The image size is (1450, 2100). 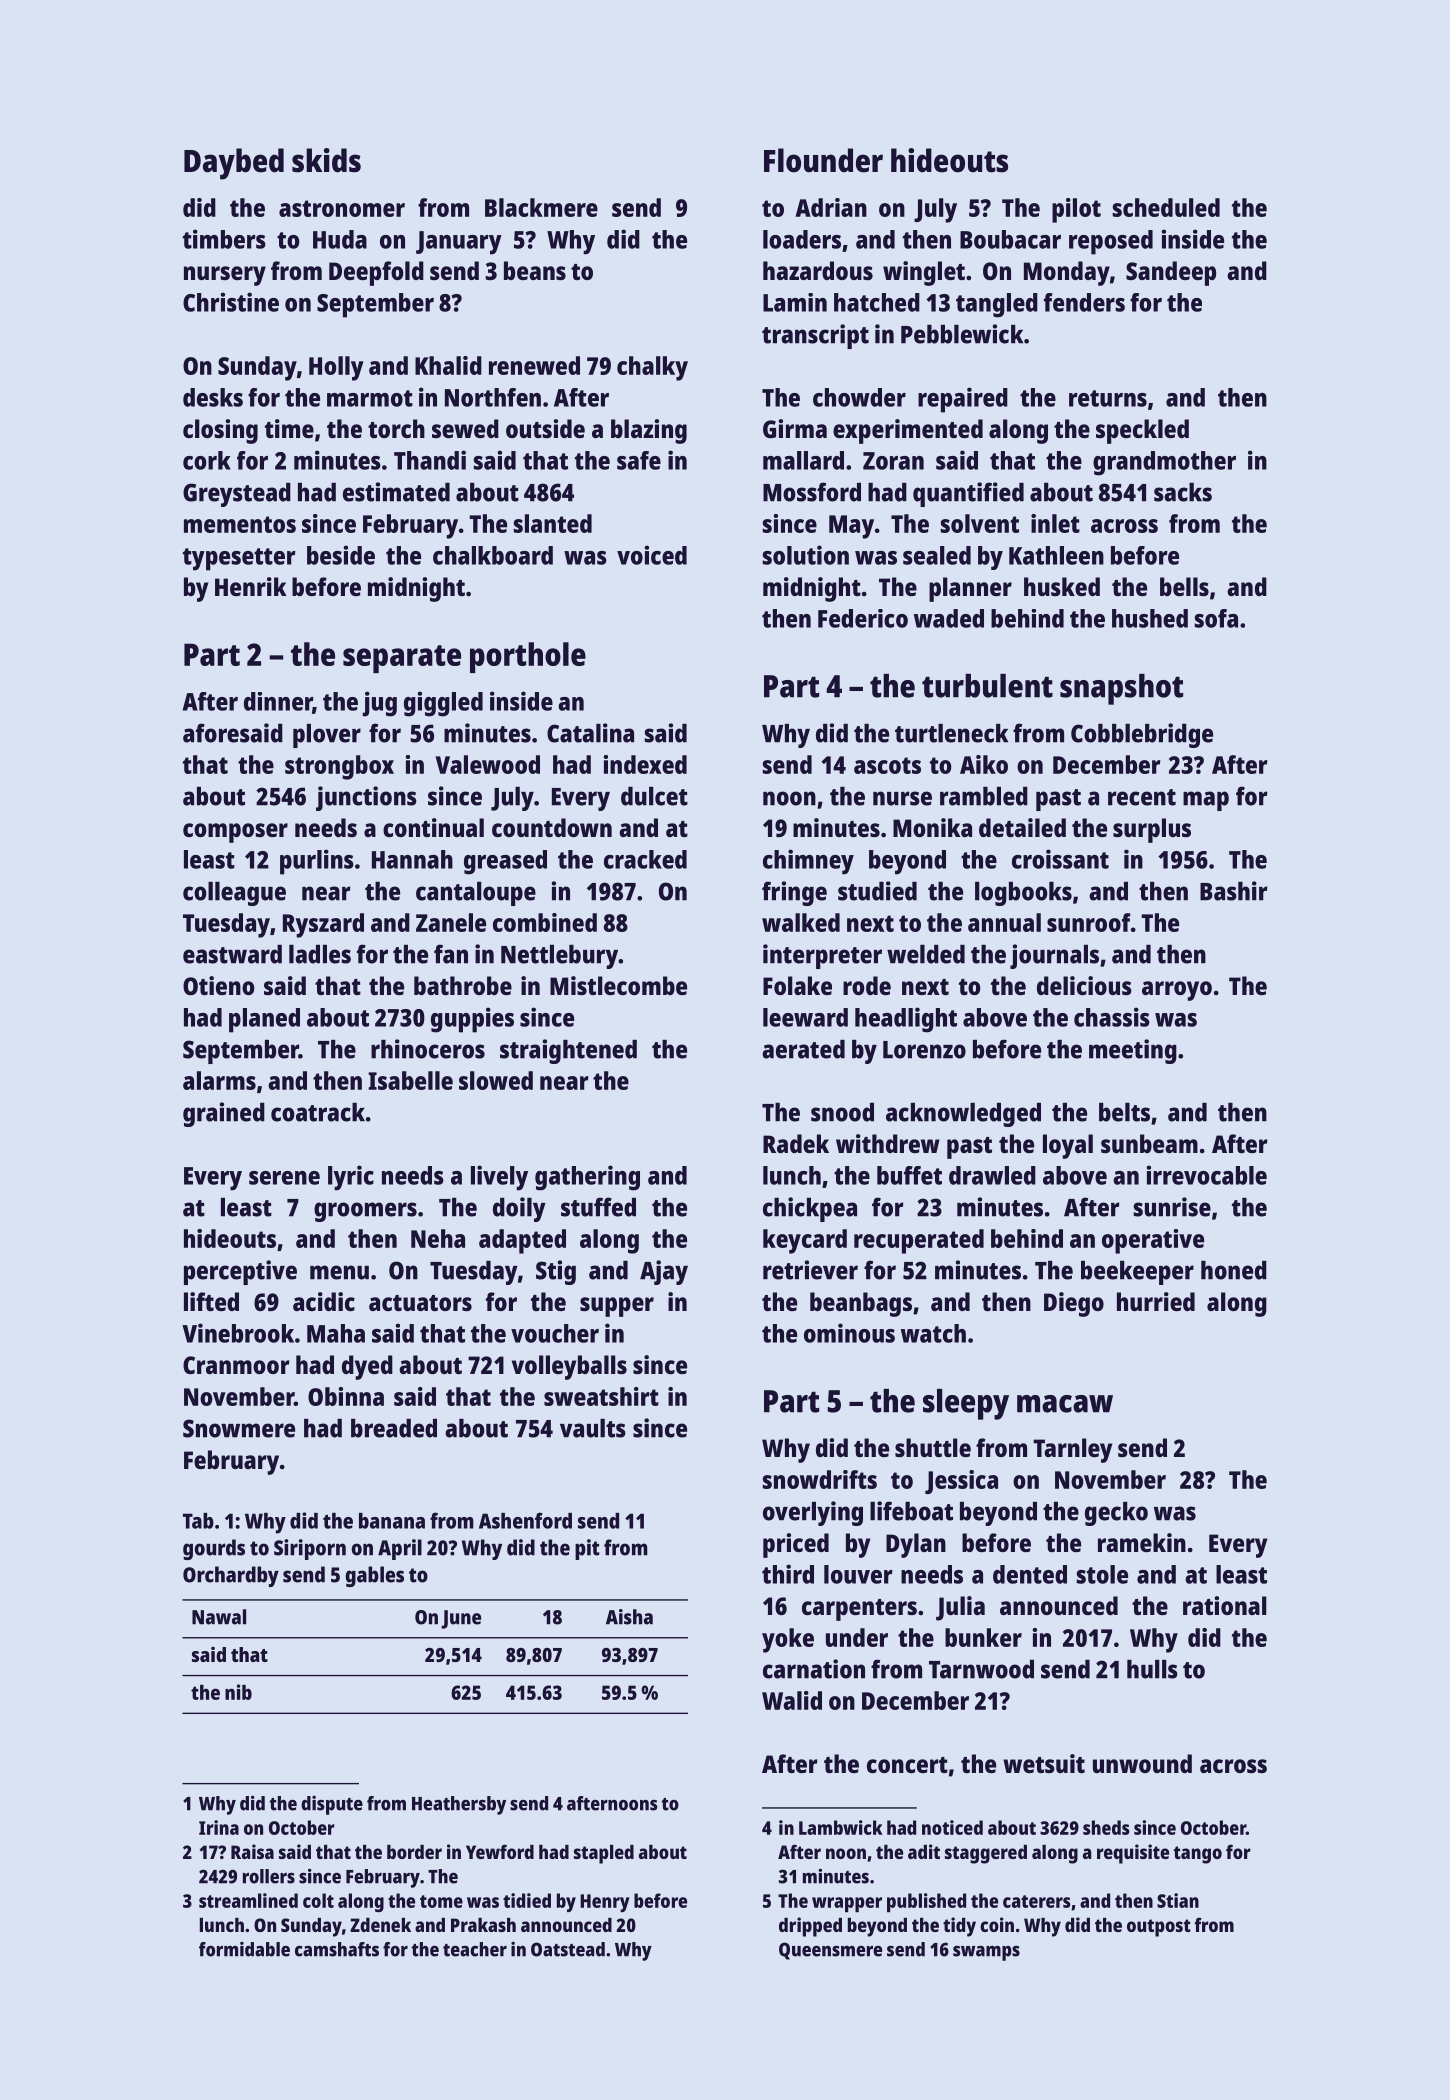 I want to click on Daybed, so click(x=234, y=164).
